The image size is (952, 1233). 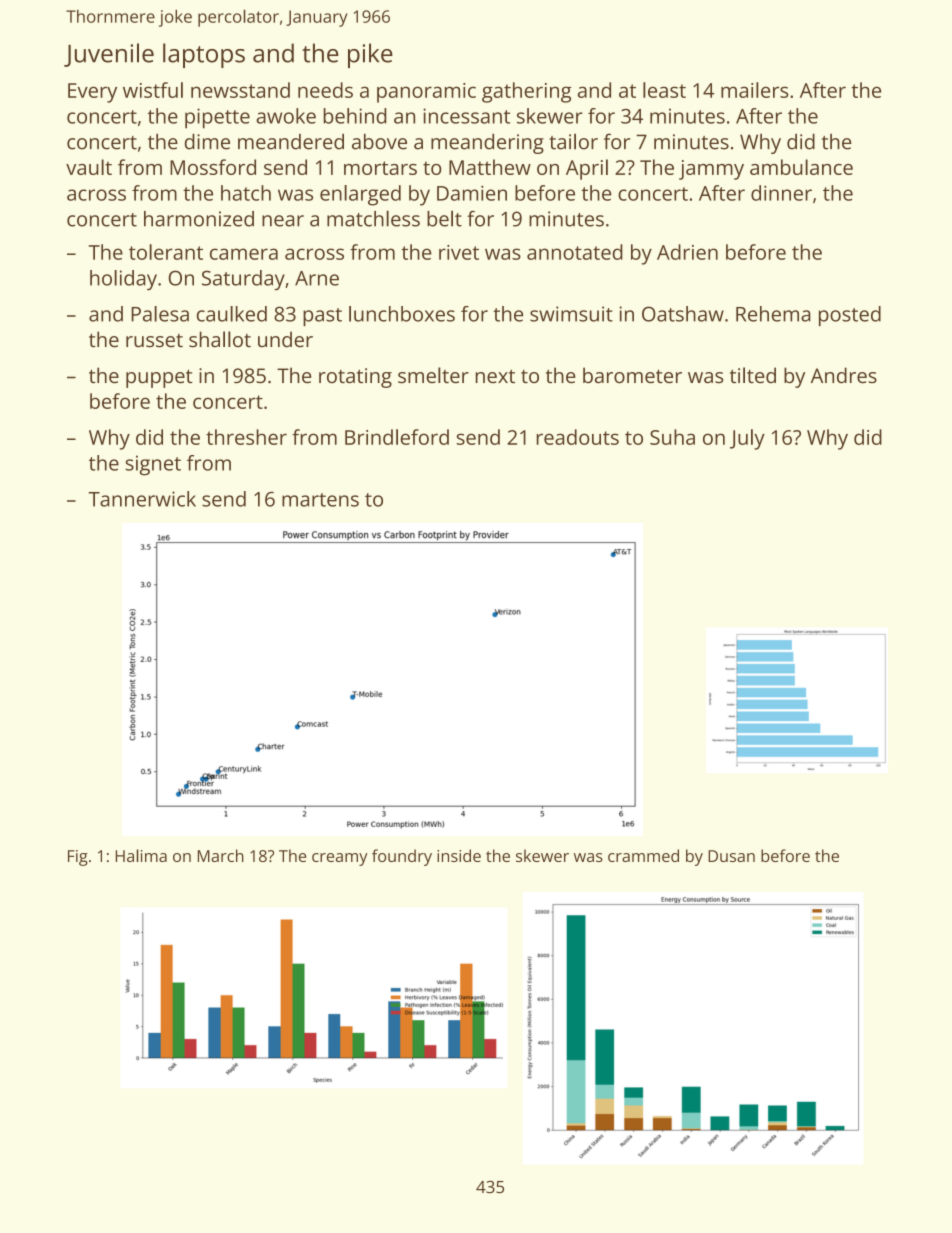 I want to click on Damien, so click(x=472, y=193).
